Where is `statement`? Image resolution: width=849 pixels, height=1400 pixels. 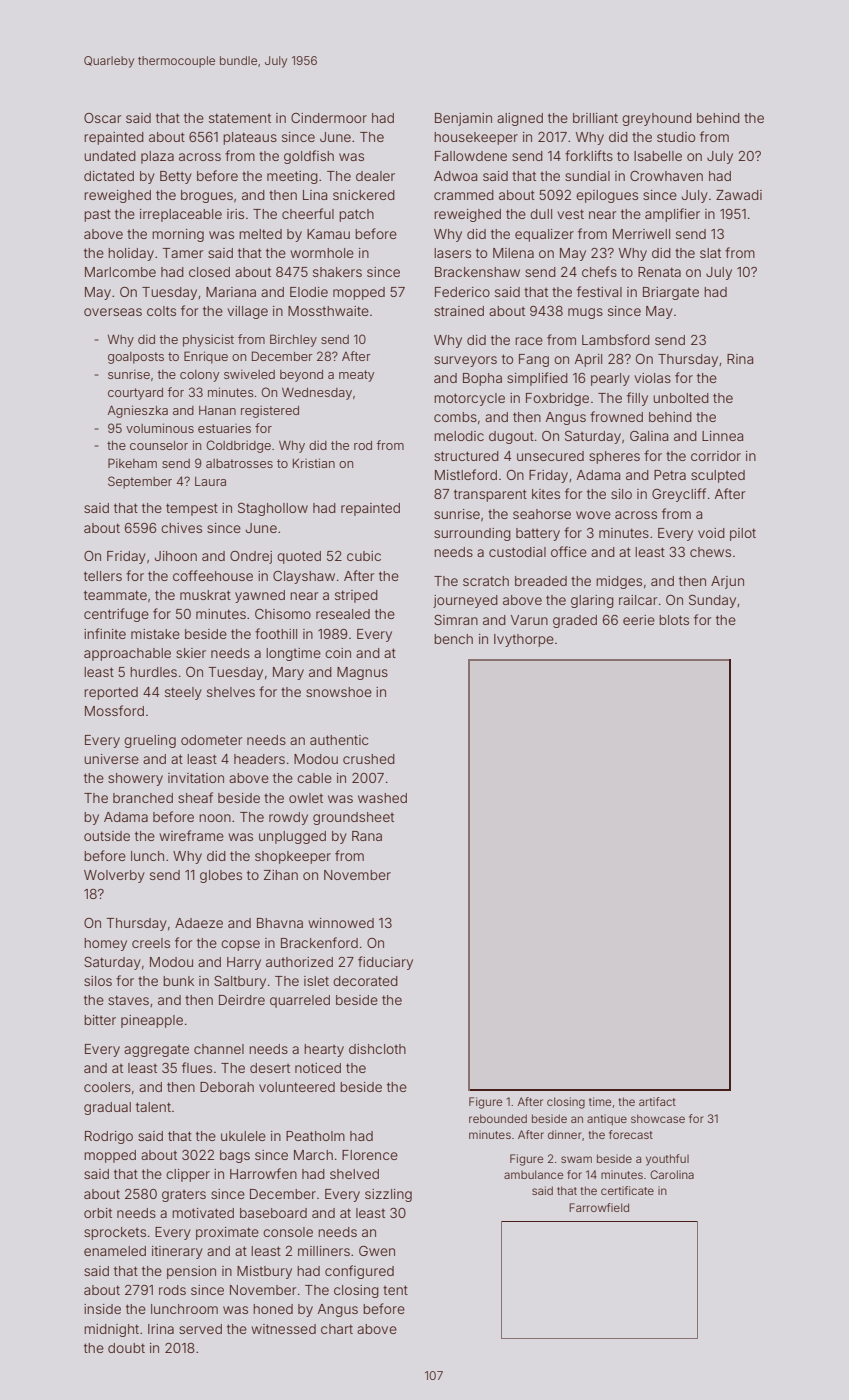
statement is located at coordinates (240, 118).
